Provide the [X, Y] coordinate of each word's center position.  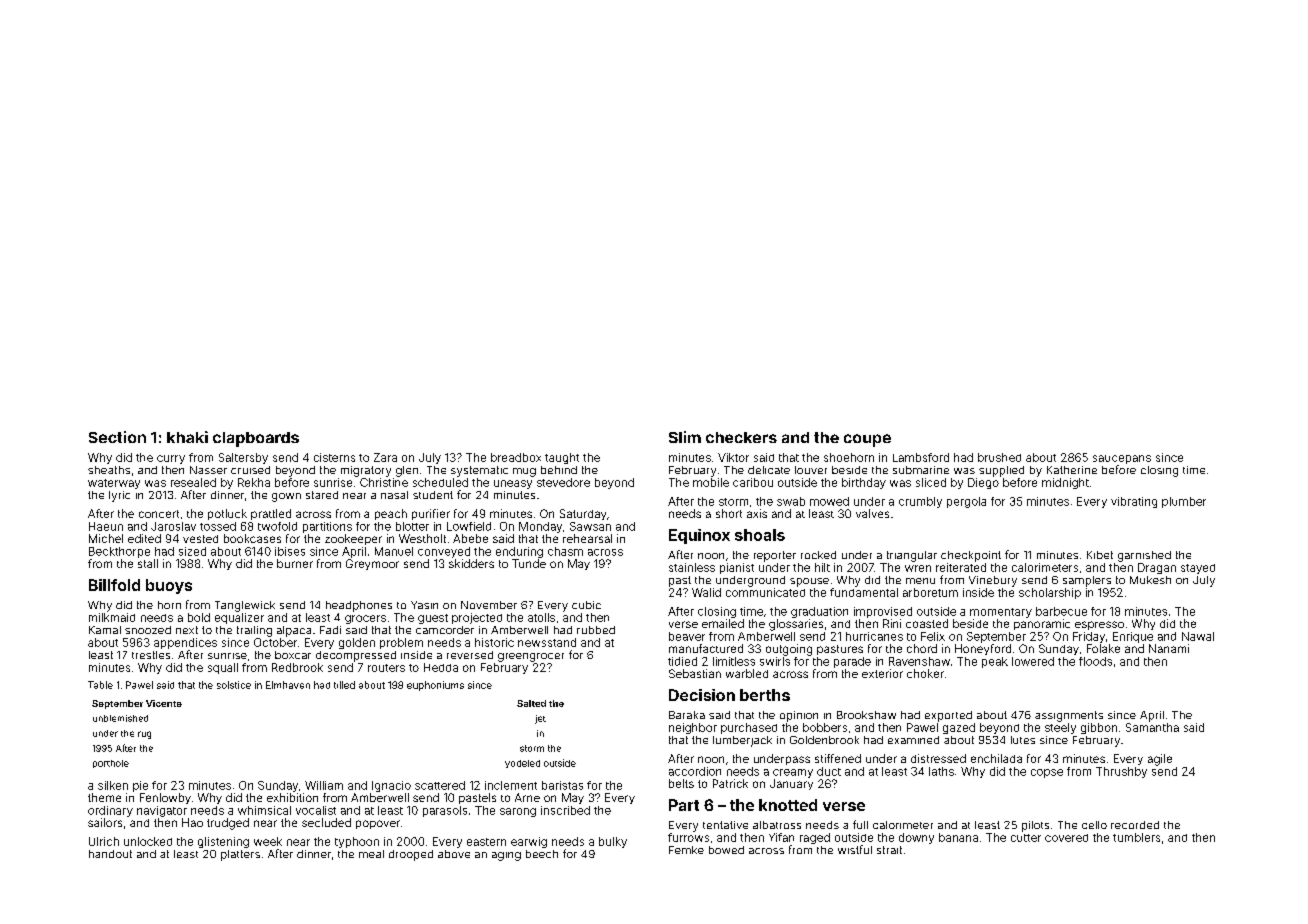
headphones [359, 606]
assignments [1069, 716]
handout [110, 854]
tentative [725, 825]
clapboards [256, 439]
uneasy [513, 484]
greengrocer [531, 657]
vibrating [1134, 502]
